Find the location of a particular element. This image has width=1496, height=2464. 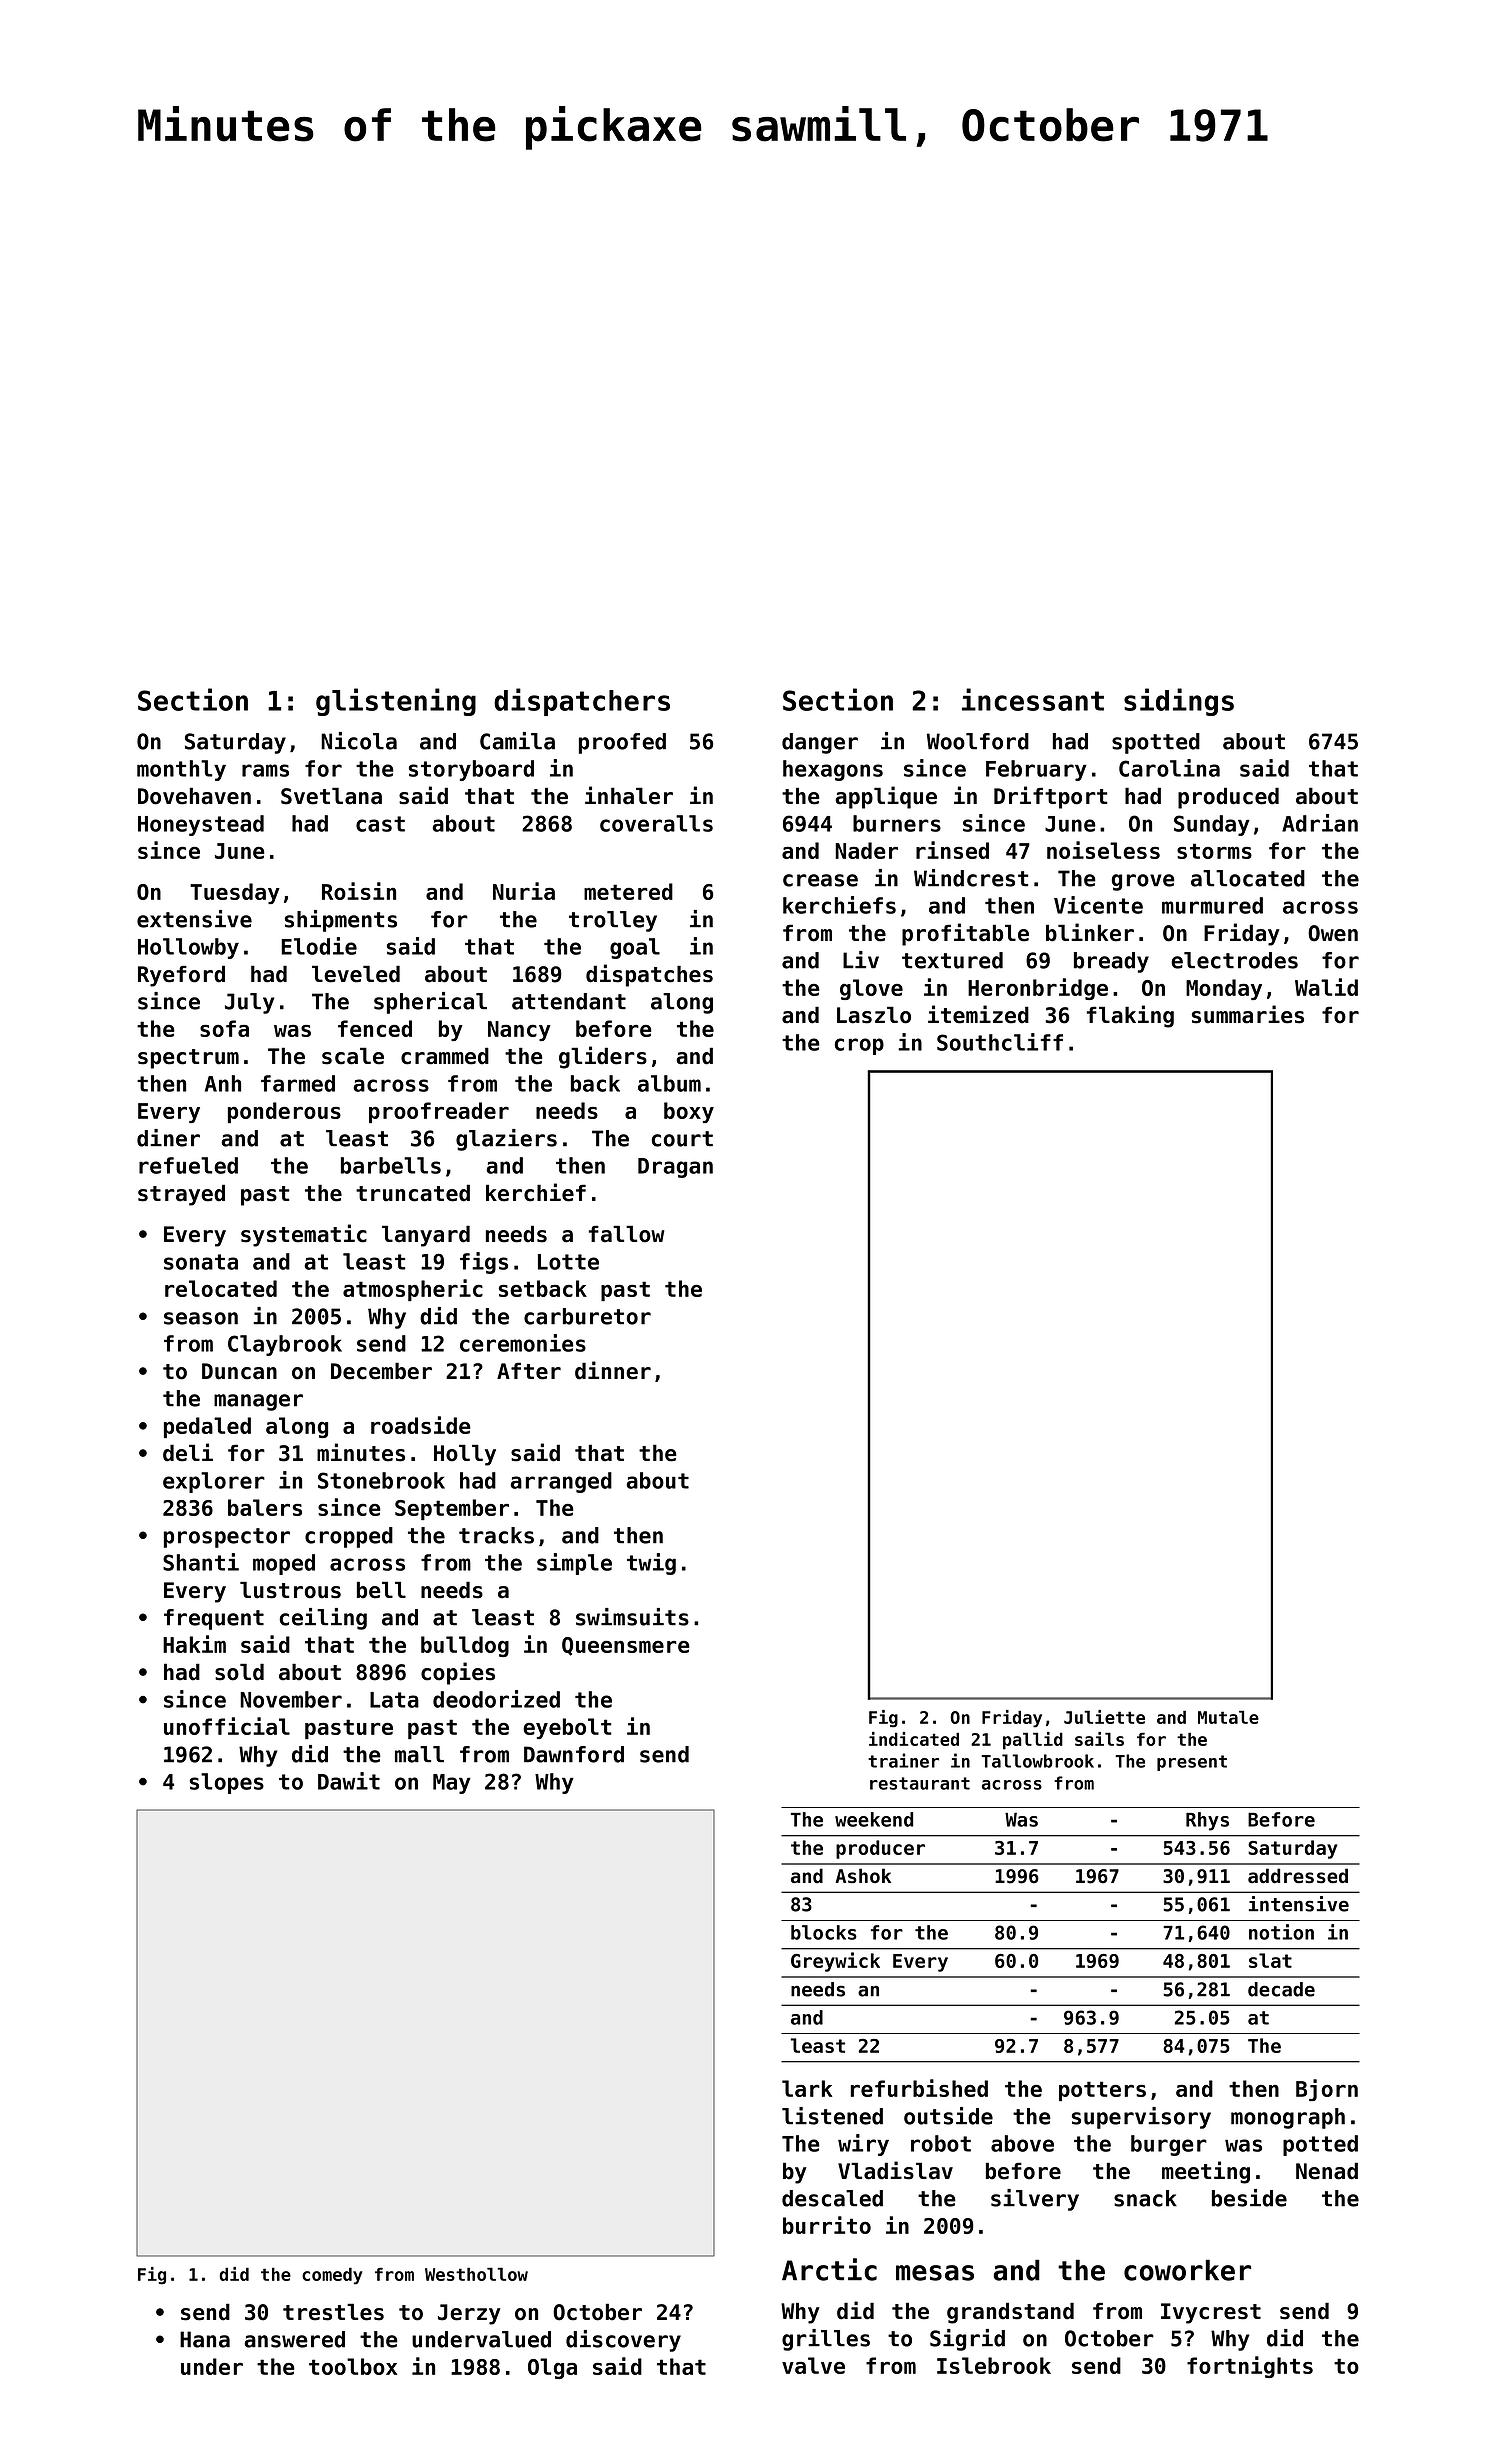

danger is located at coordinates (820, 743).
